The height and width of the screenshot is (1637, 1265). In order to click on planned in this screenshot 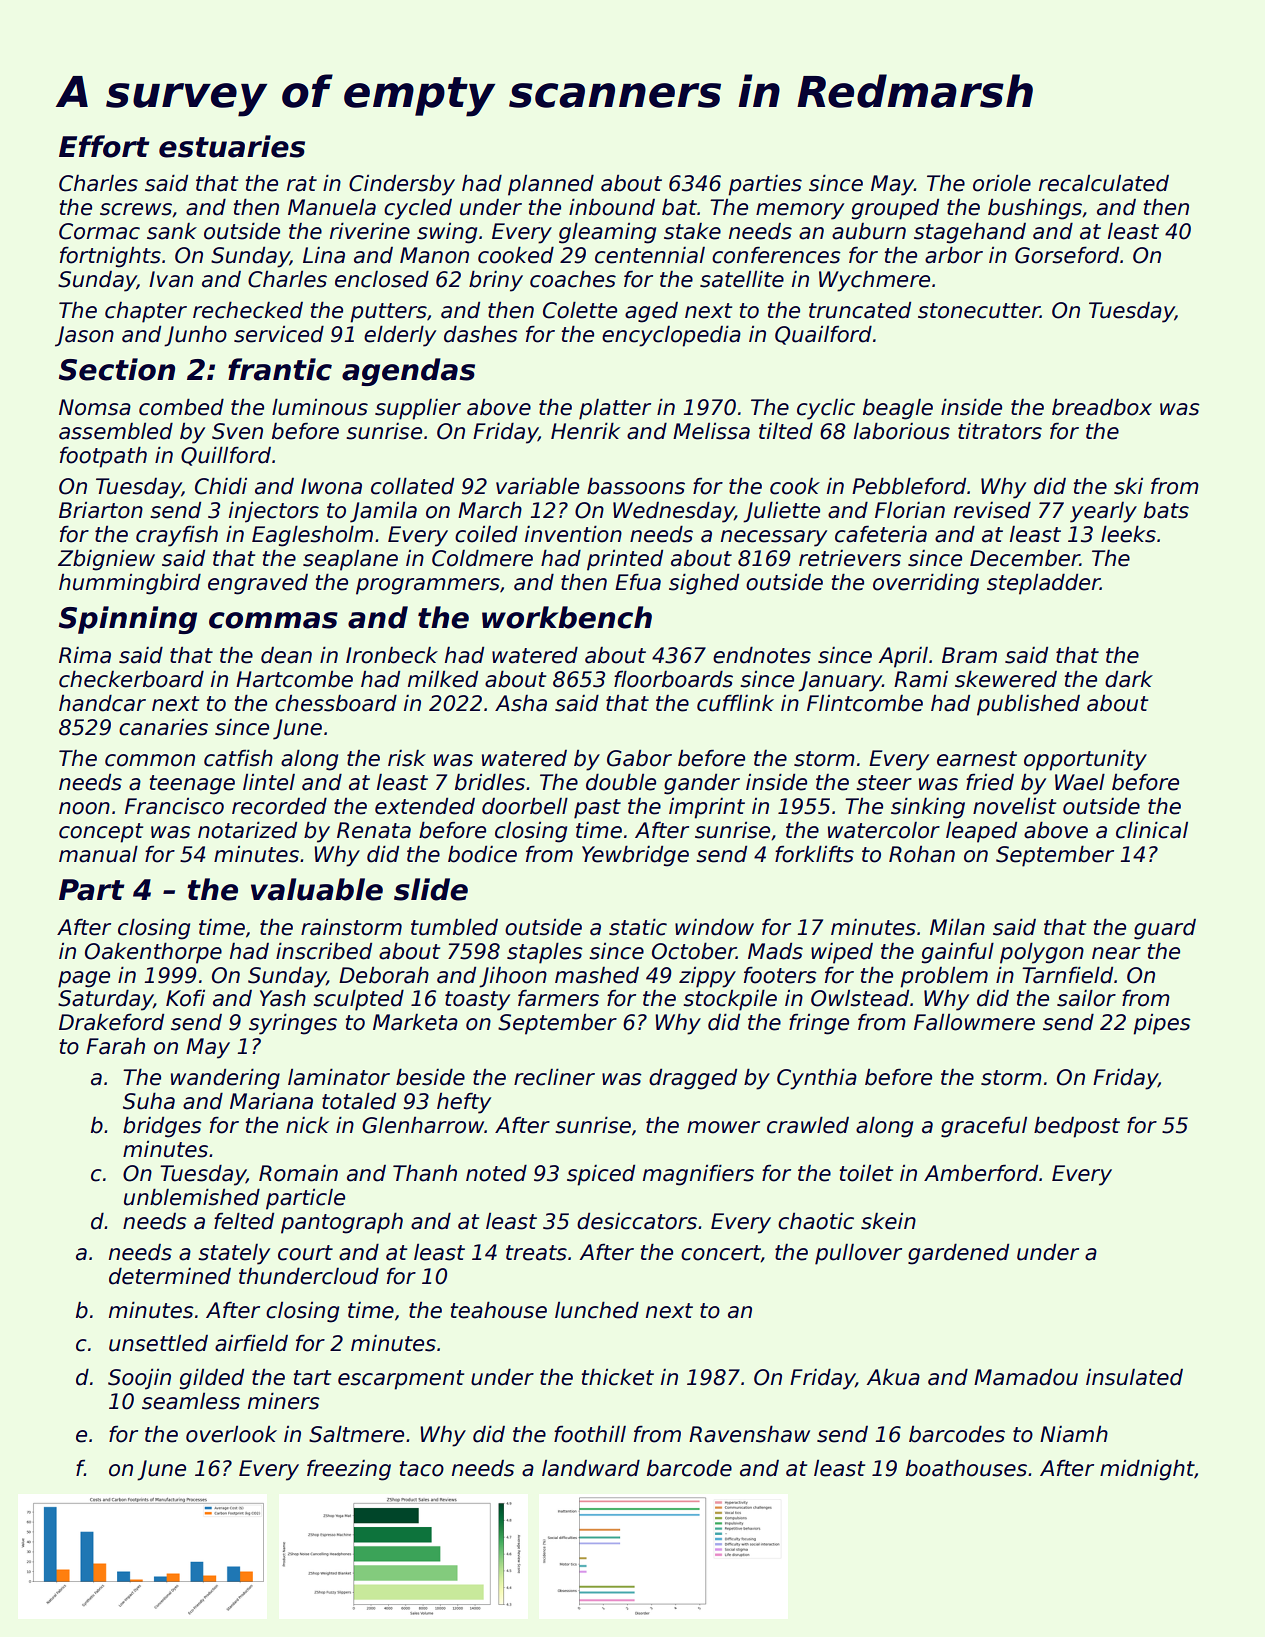, I will do `click(551, 185)`.
